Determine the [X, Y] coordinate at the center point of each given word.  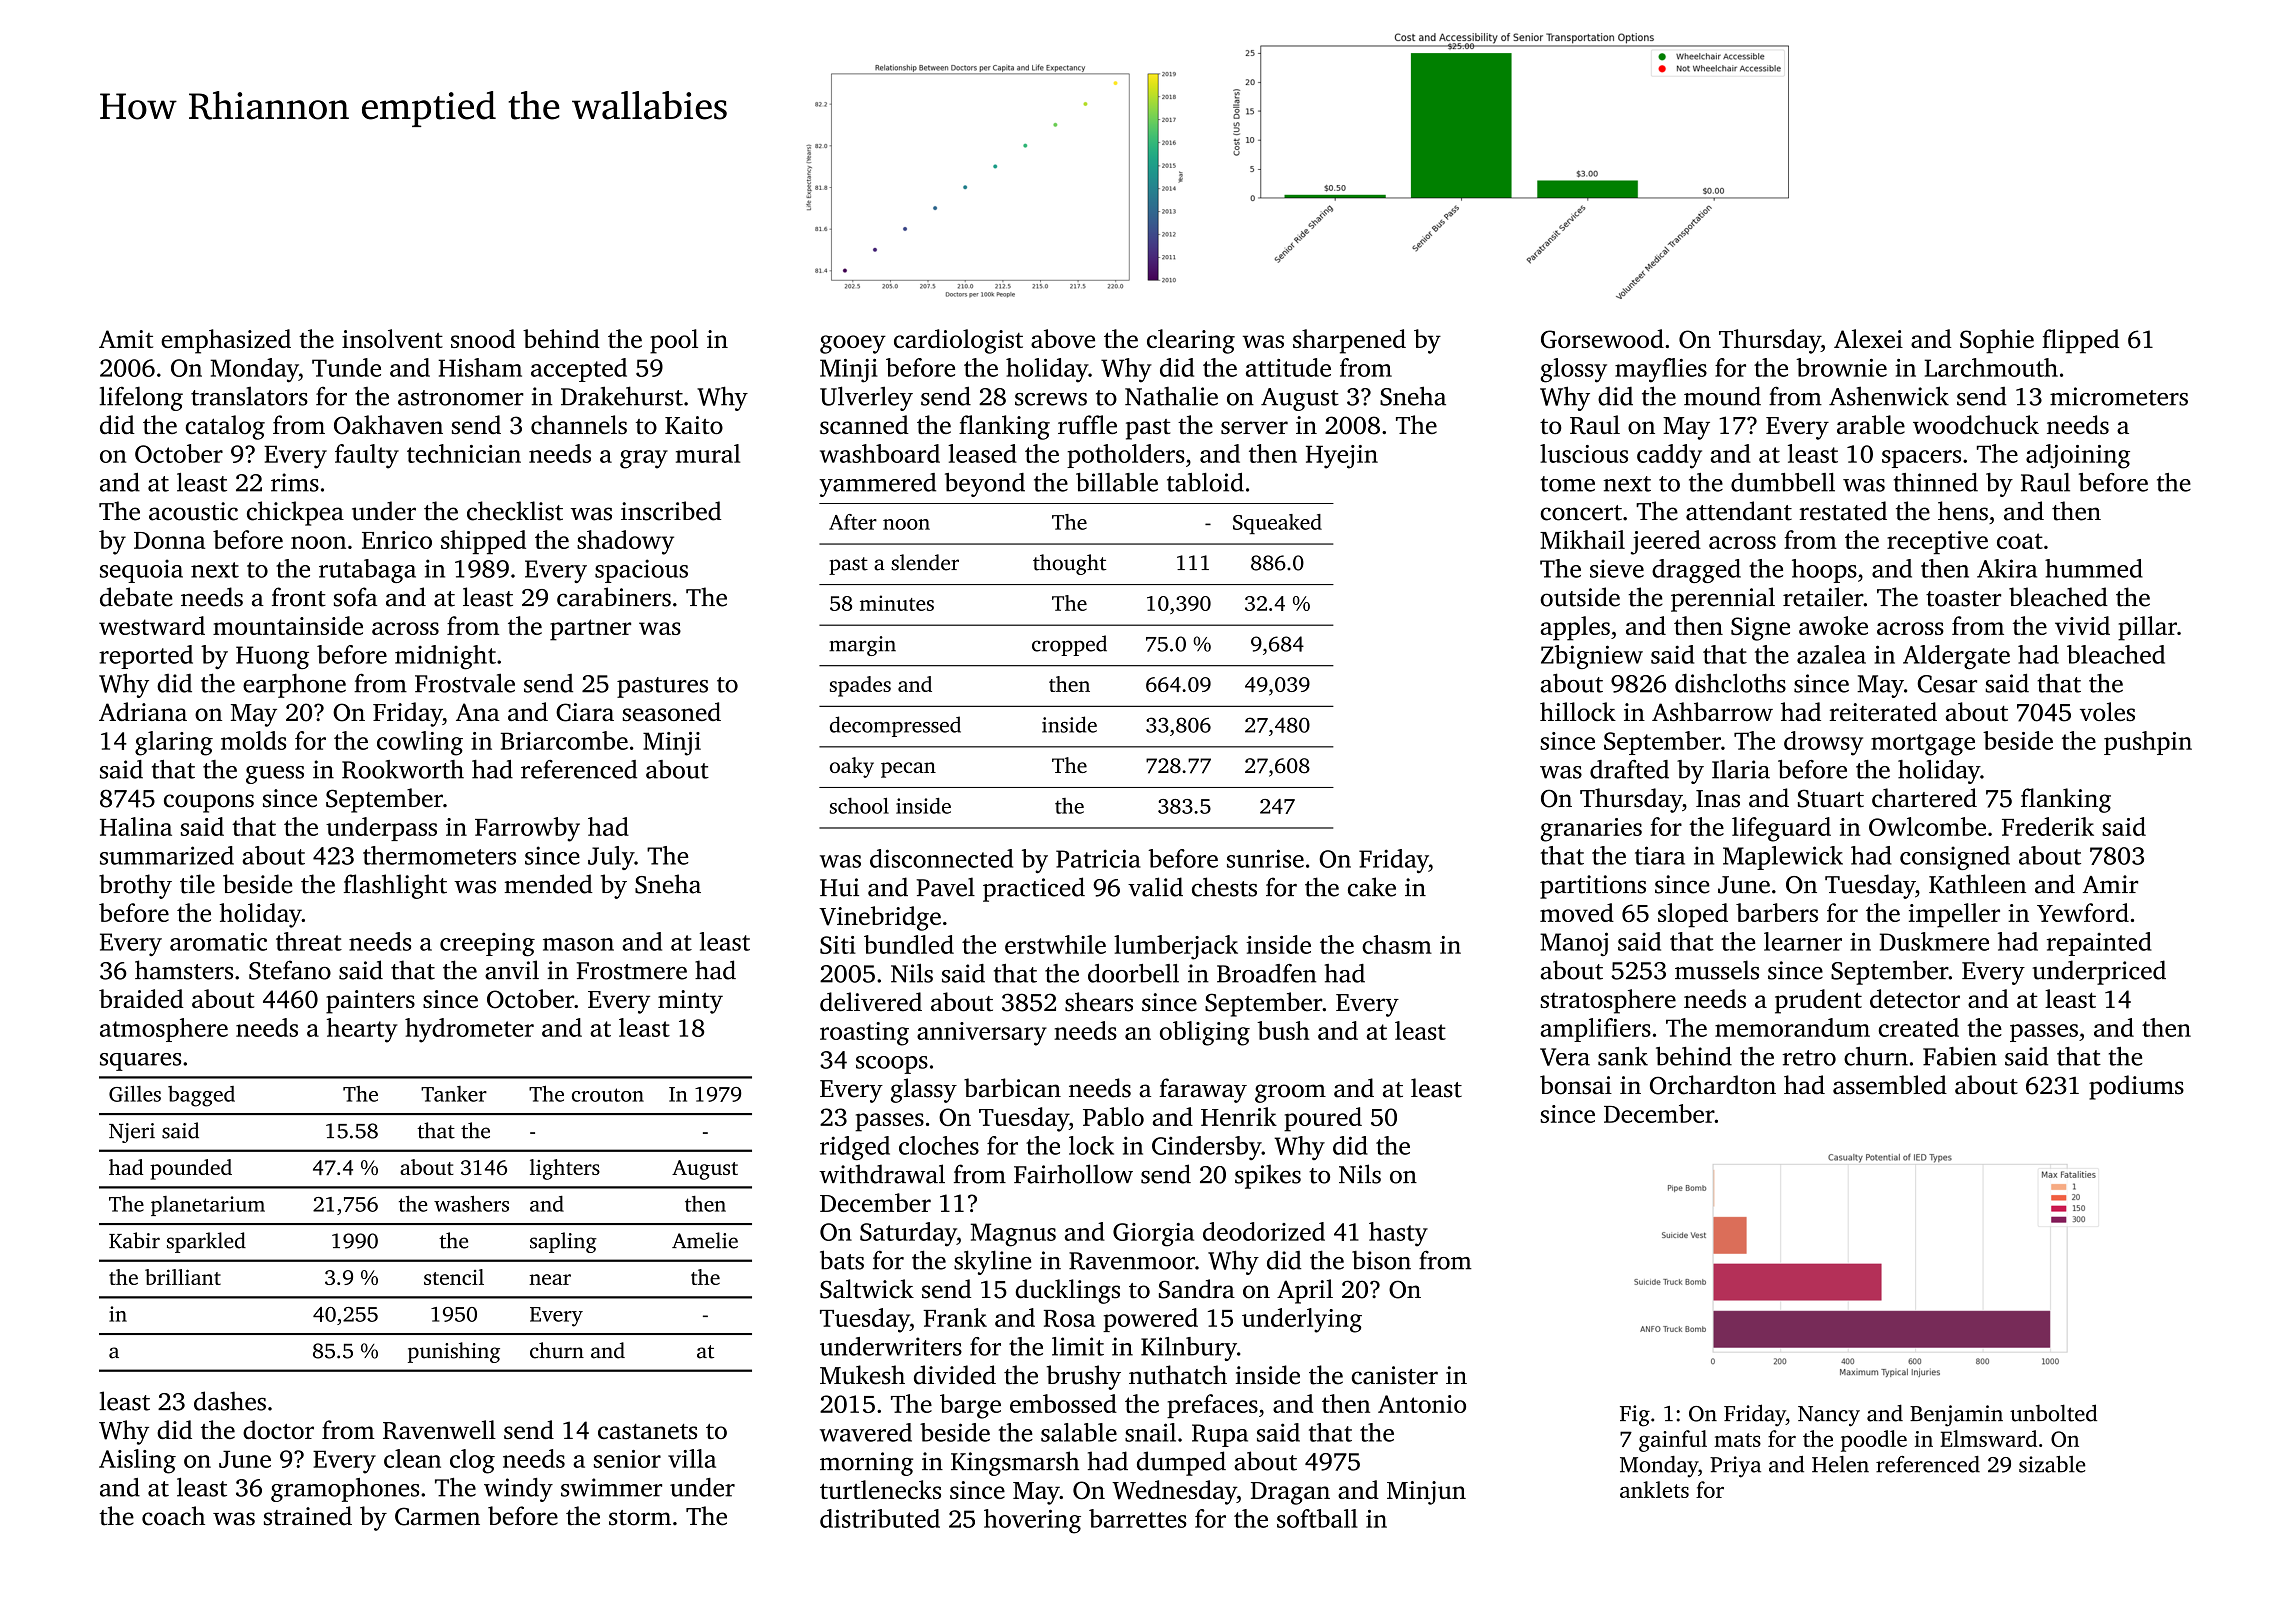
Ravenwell [439, 1430]
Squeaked [1277, 524]
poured [1323, 1119]
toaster [1963, 599]
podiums [2136, 1087]
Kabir [134, 1240]
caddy [1669, 456]
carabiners [614, 597]
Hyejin [1342, 457]
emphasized [226, 341]
